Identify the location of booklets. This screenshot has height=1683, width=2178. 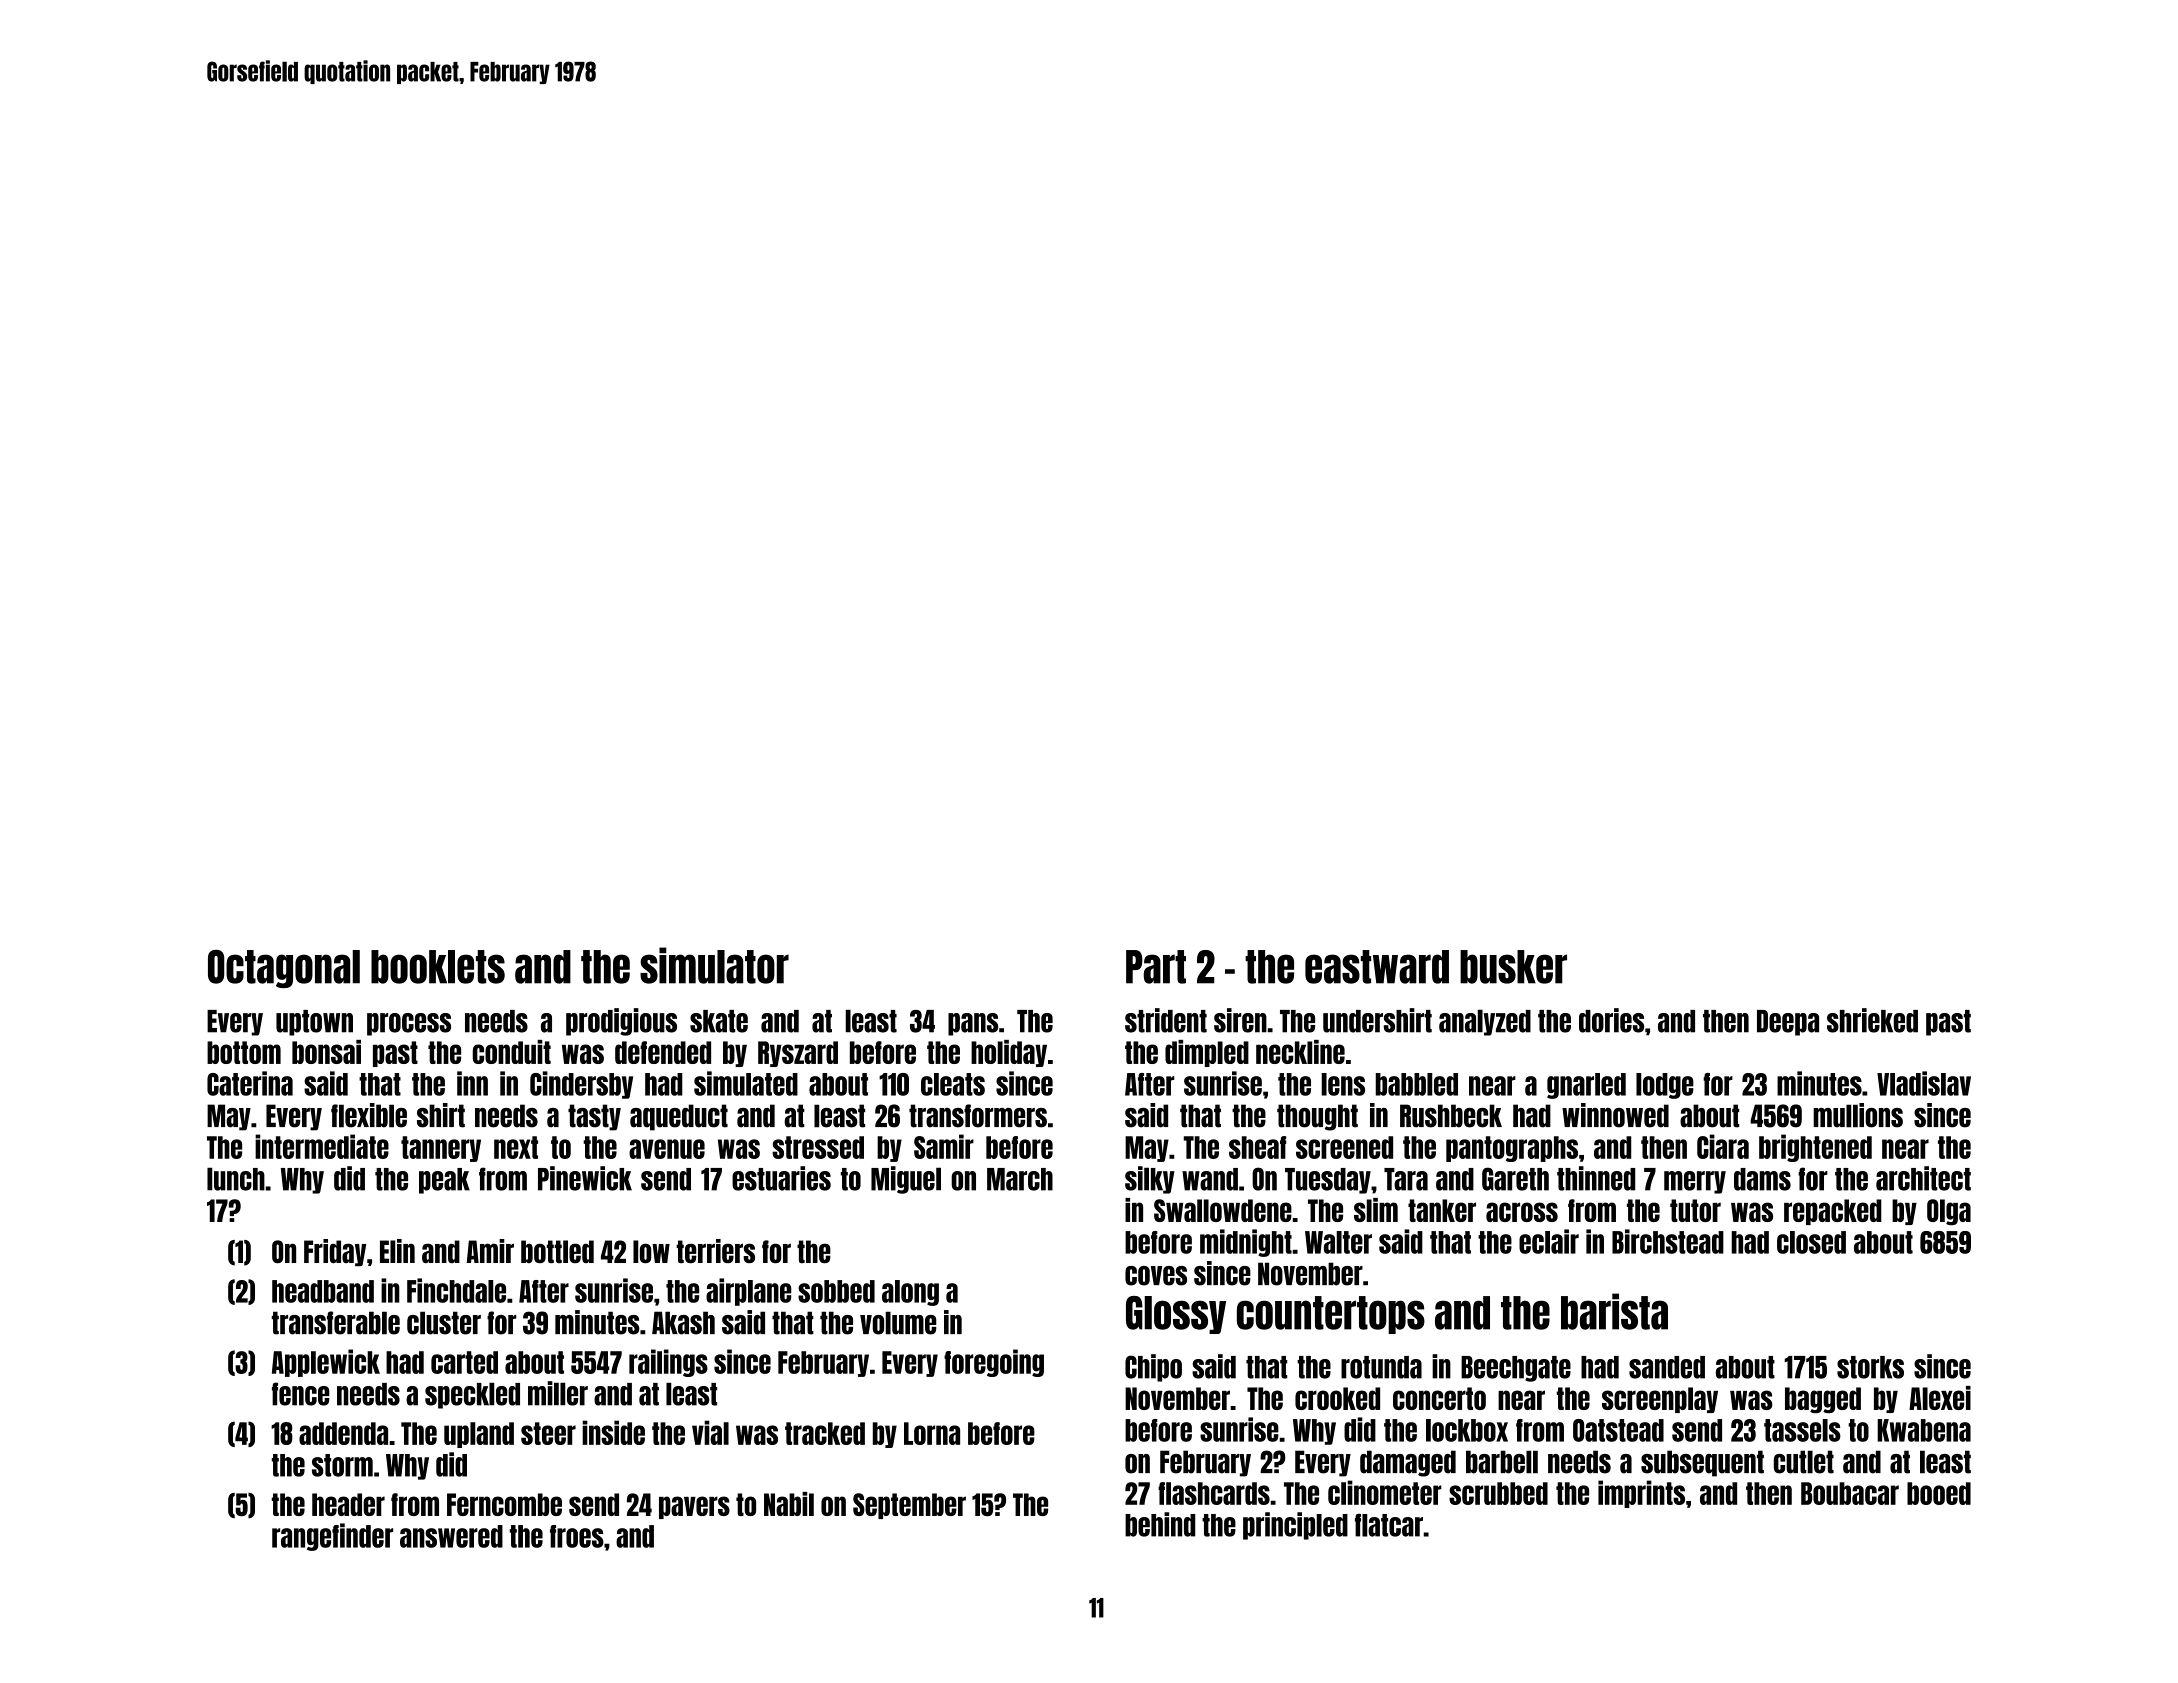
(438, 967).
